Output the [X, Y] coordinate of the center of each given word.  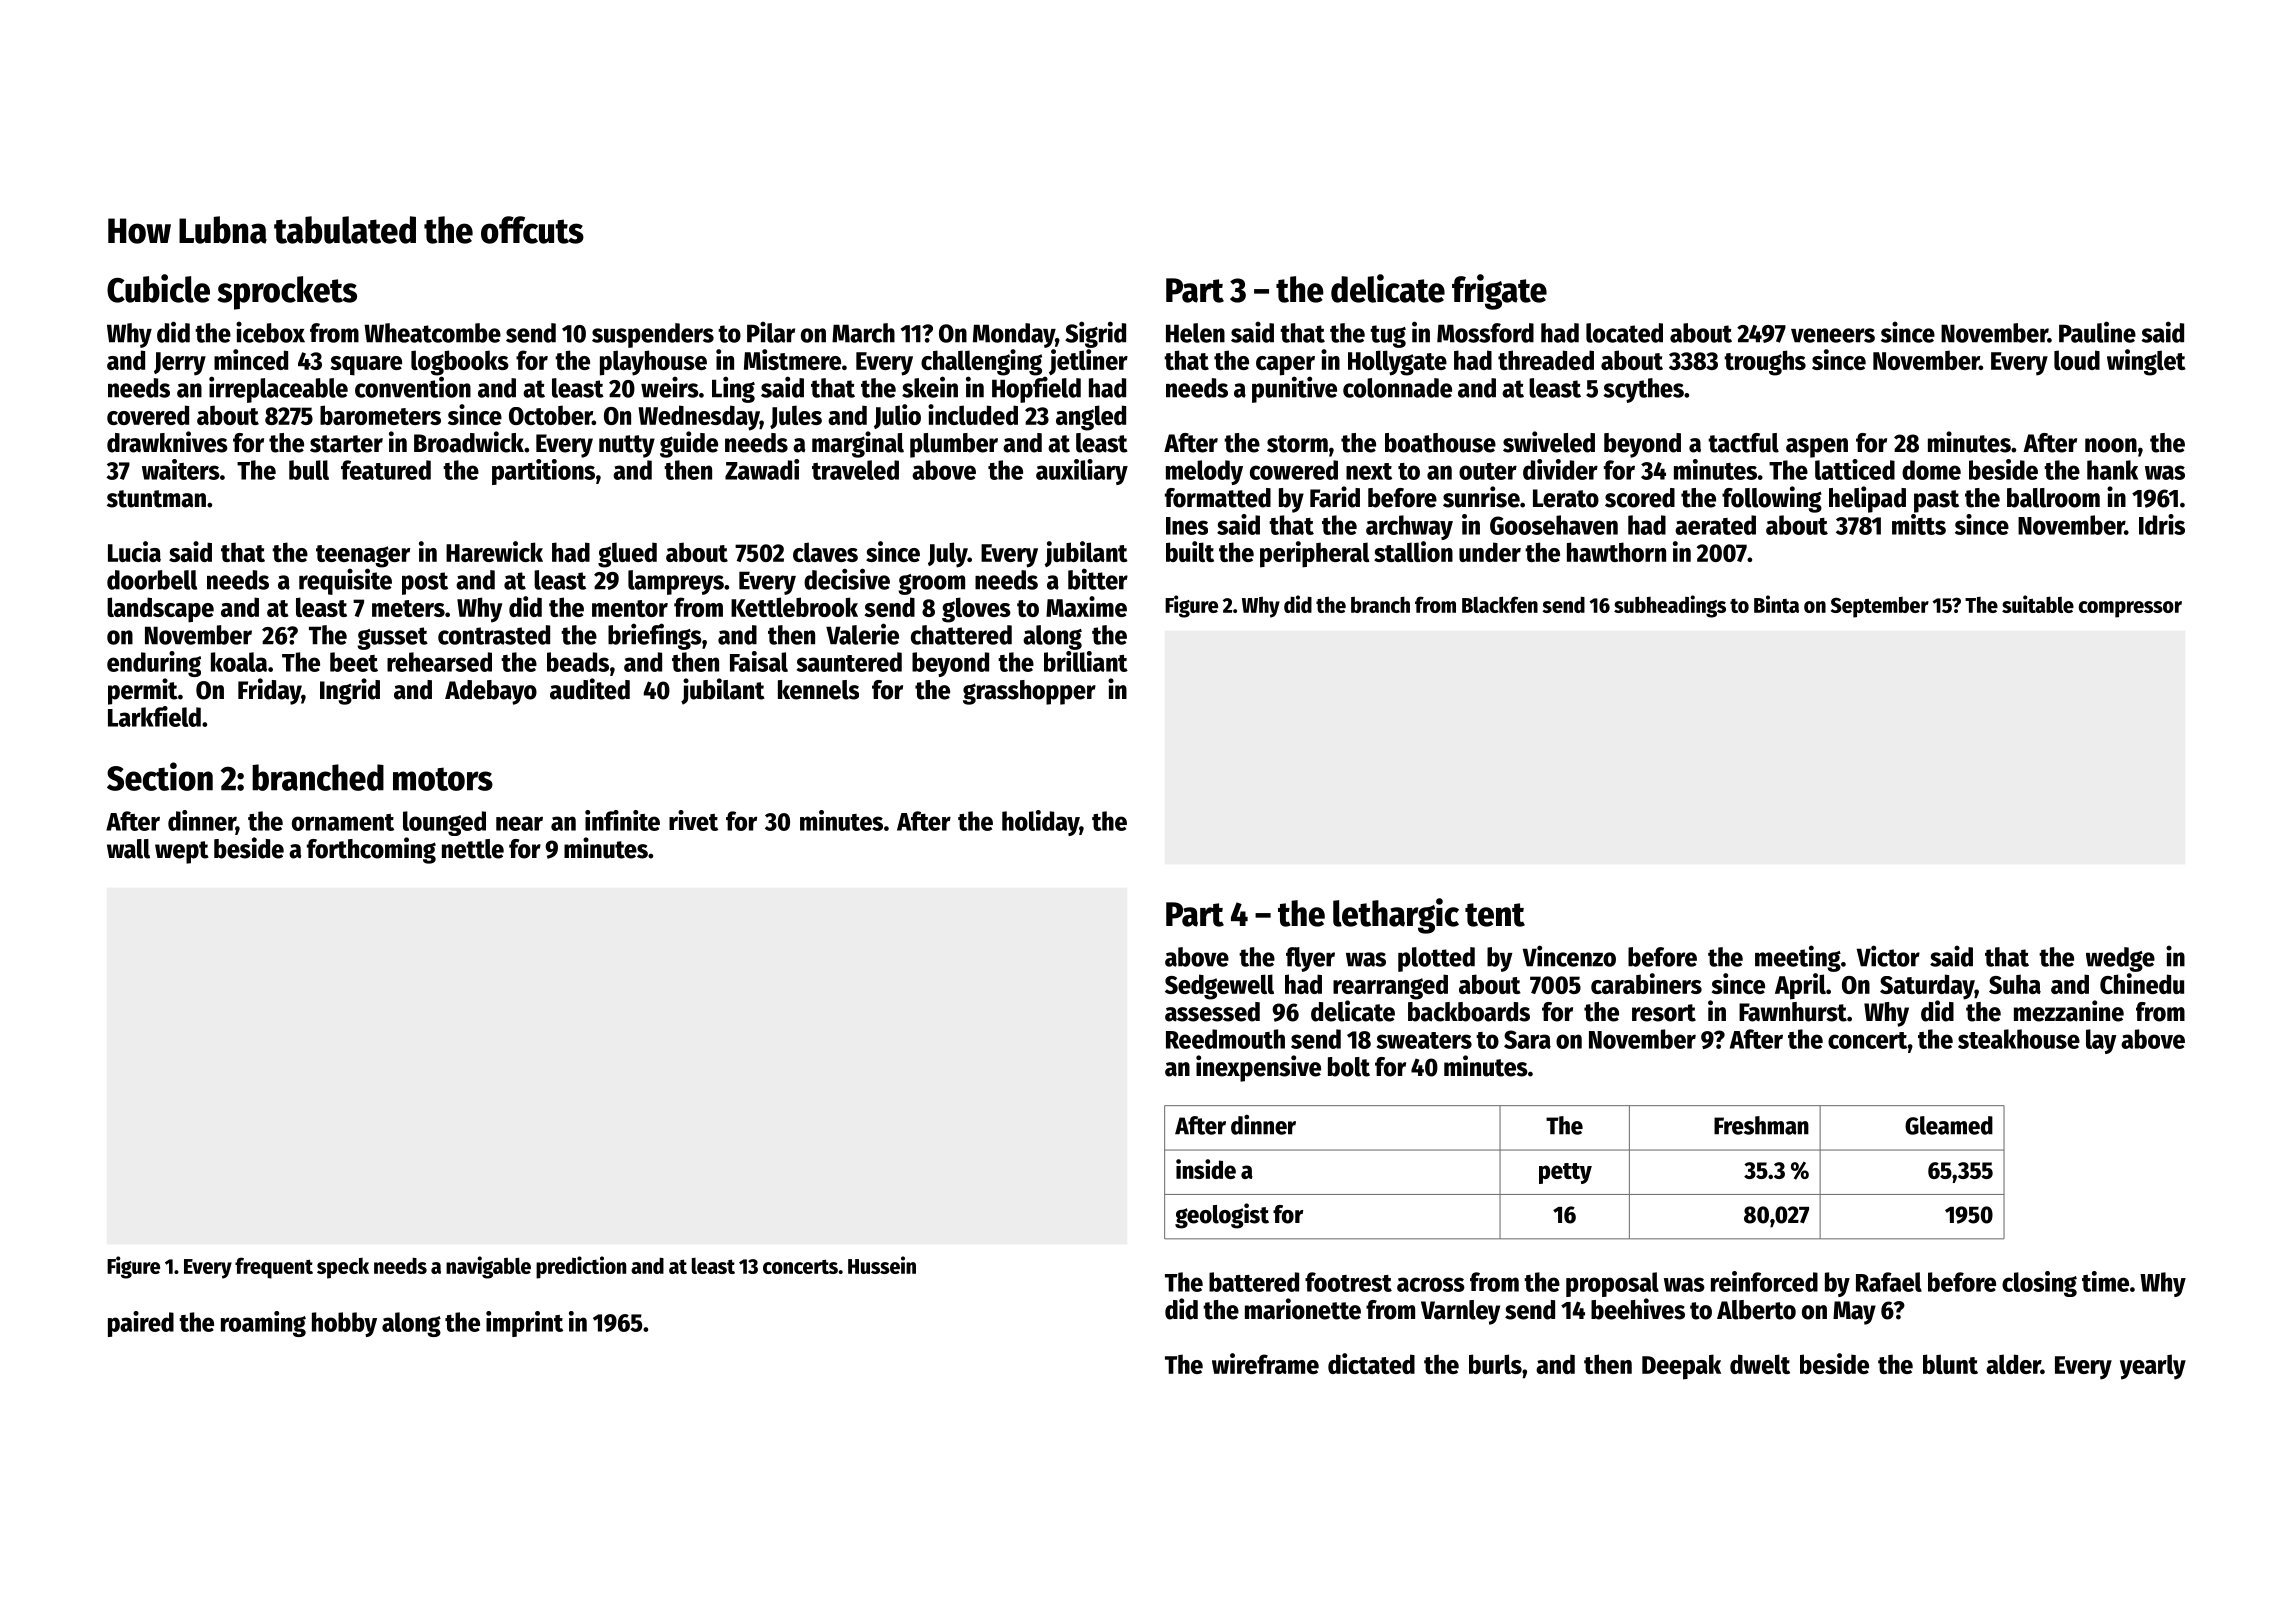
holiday [1040, 823]
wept [182, 852]
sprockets [287, 293]
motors [443, 779]
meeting [1798, 958]
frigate [1499, 292]
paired [141, 1324]
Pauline [2097, 332]
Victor [1888, 956]
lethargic [1396, 916]
